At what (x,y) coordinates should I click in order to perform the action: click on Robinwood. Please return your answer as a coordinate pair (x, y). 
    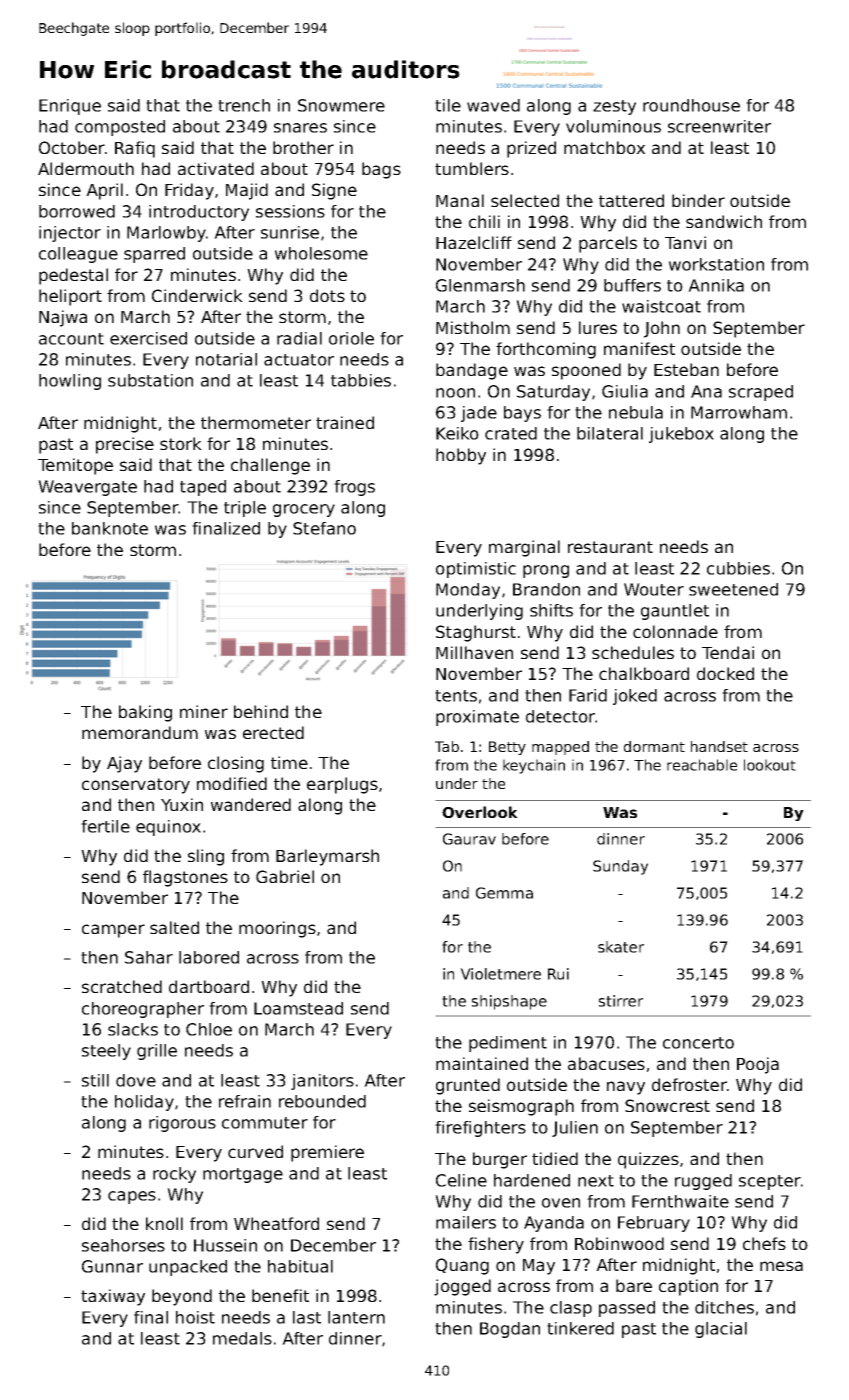
    Looking at the image, I should click on (619, 1243).
